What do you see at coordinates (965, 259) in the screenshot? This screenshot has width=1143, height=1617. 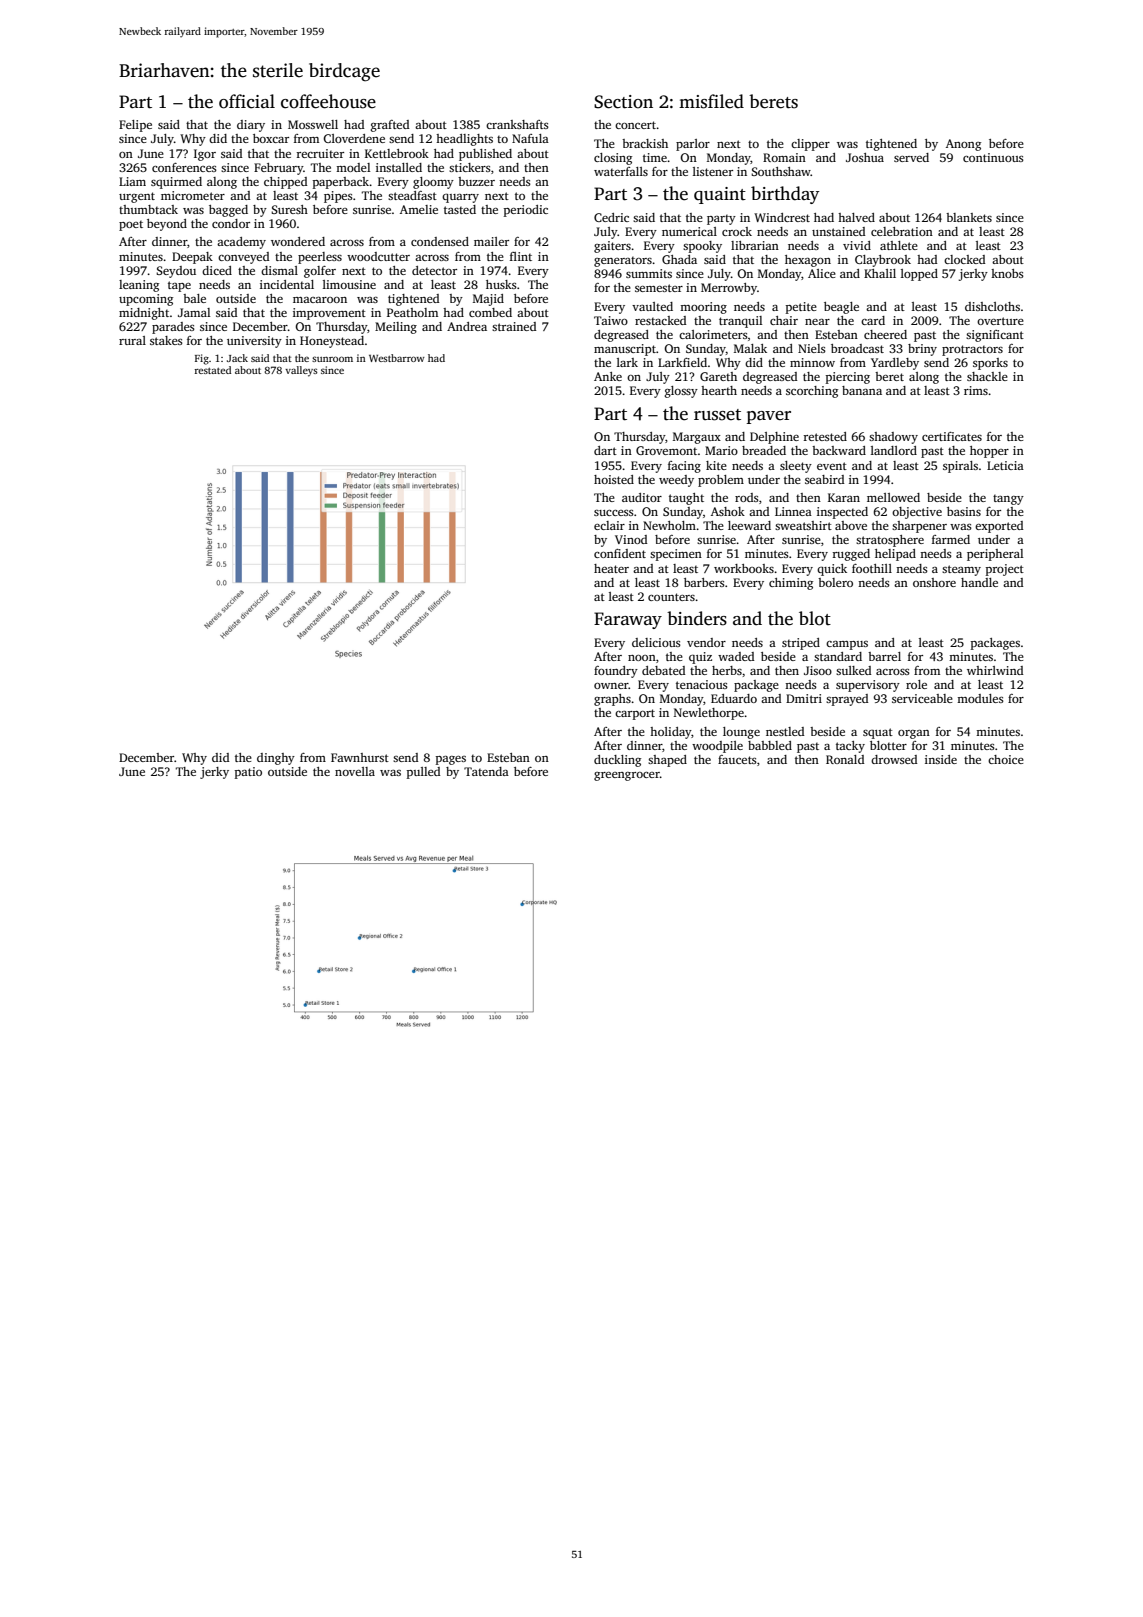 I see `clocked` at bounding box center [965, 259].
